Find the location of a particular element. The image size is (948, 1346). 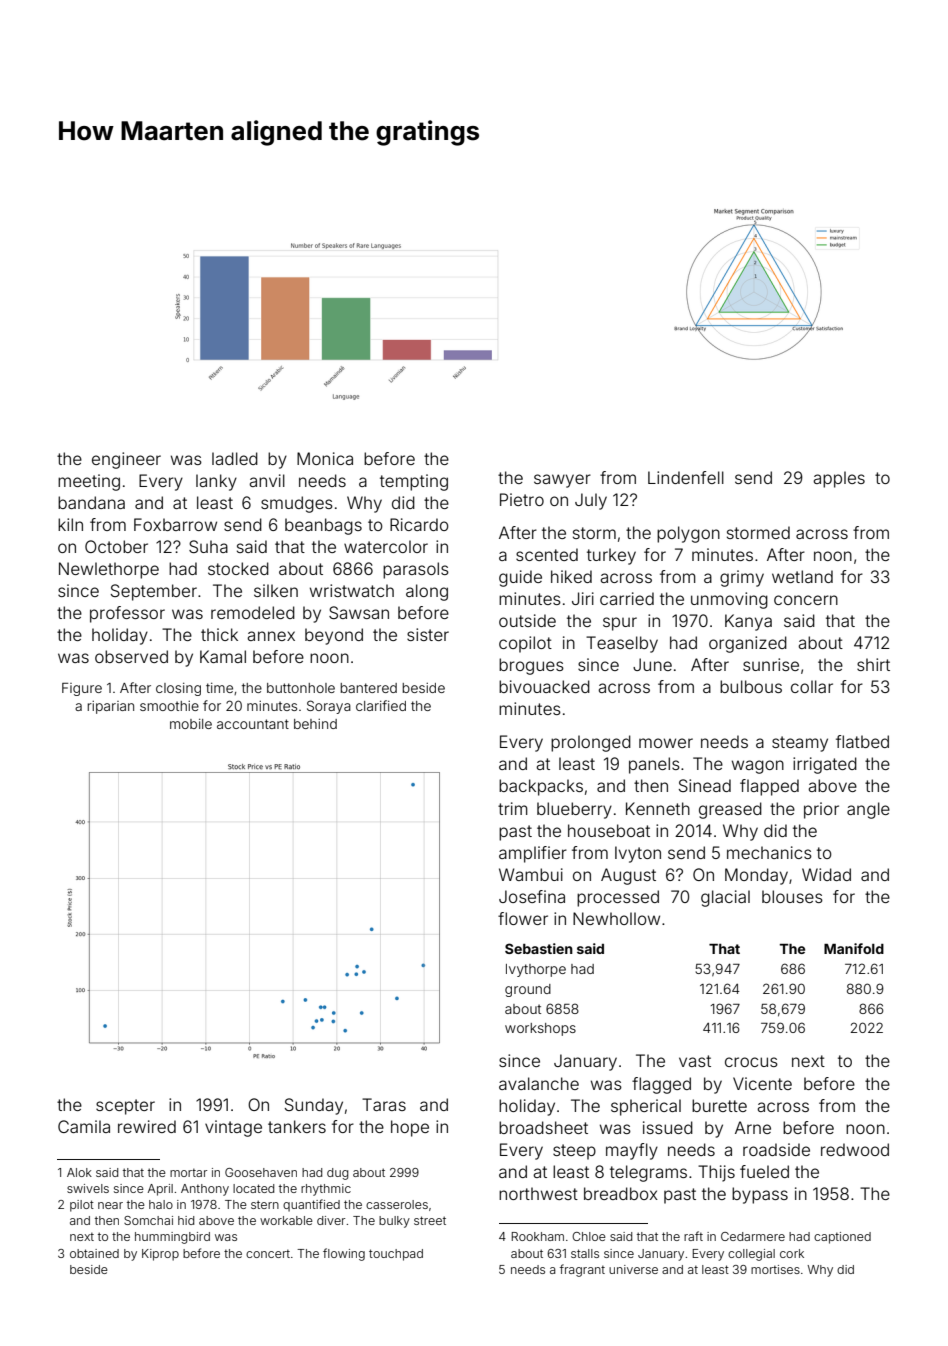

engineer is located at coordinates (126, 460).
